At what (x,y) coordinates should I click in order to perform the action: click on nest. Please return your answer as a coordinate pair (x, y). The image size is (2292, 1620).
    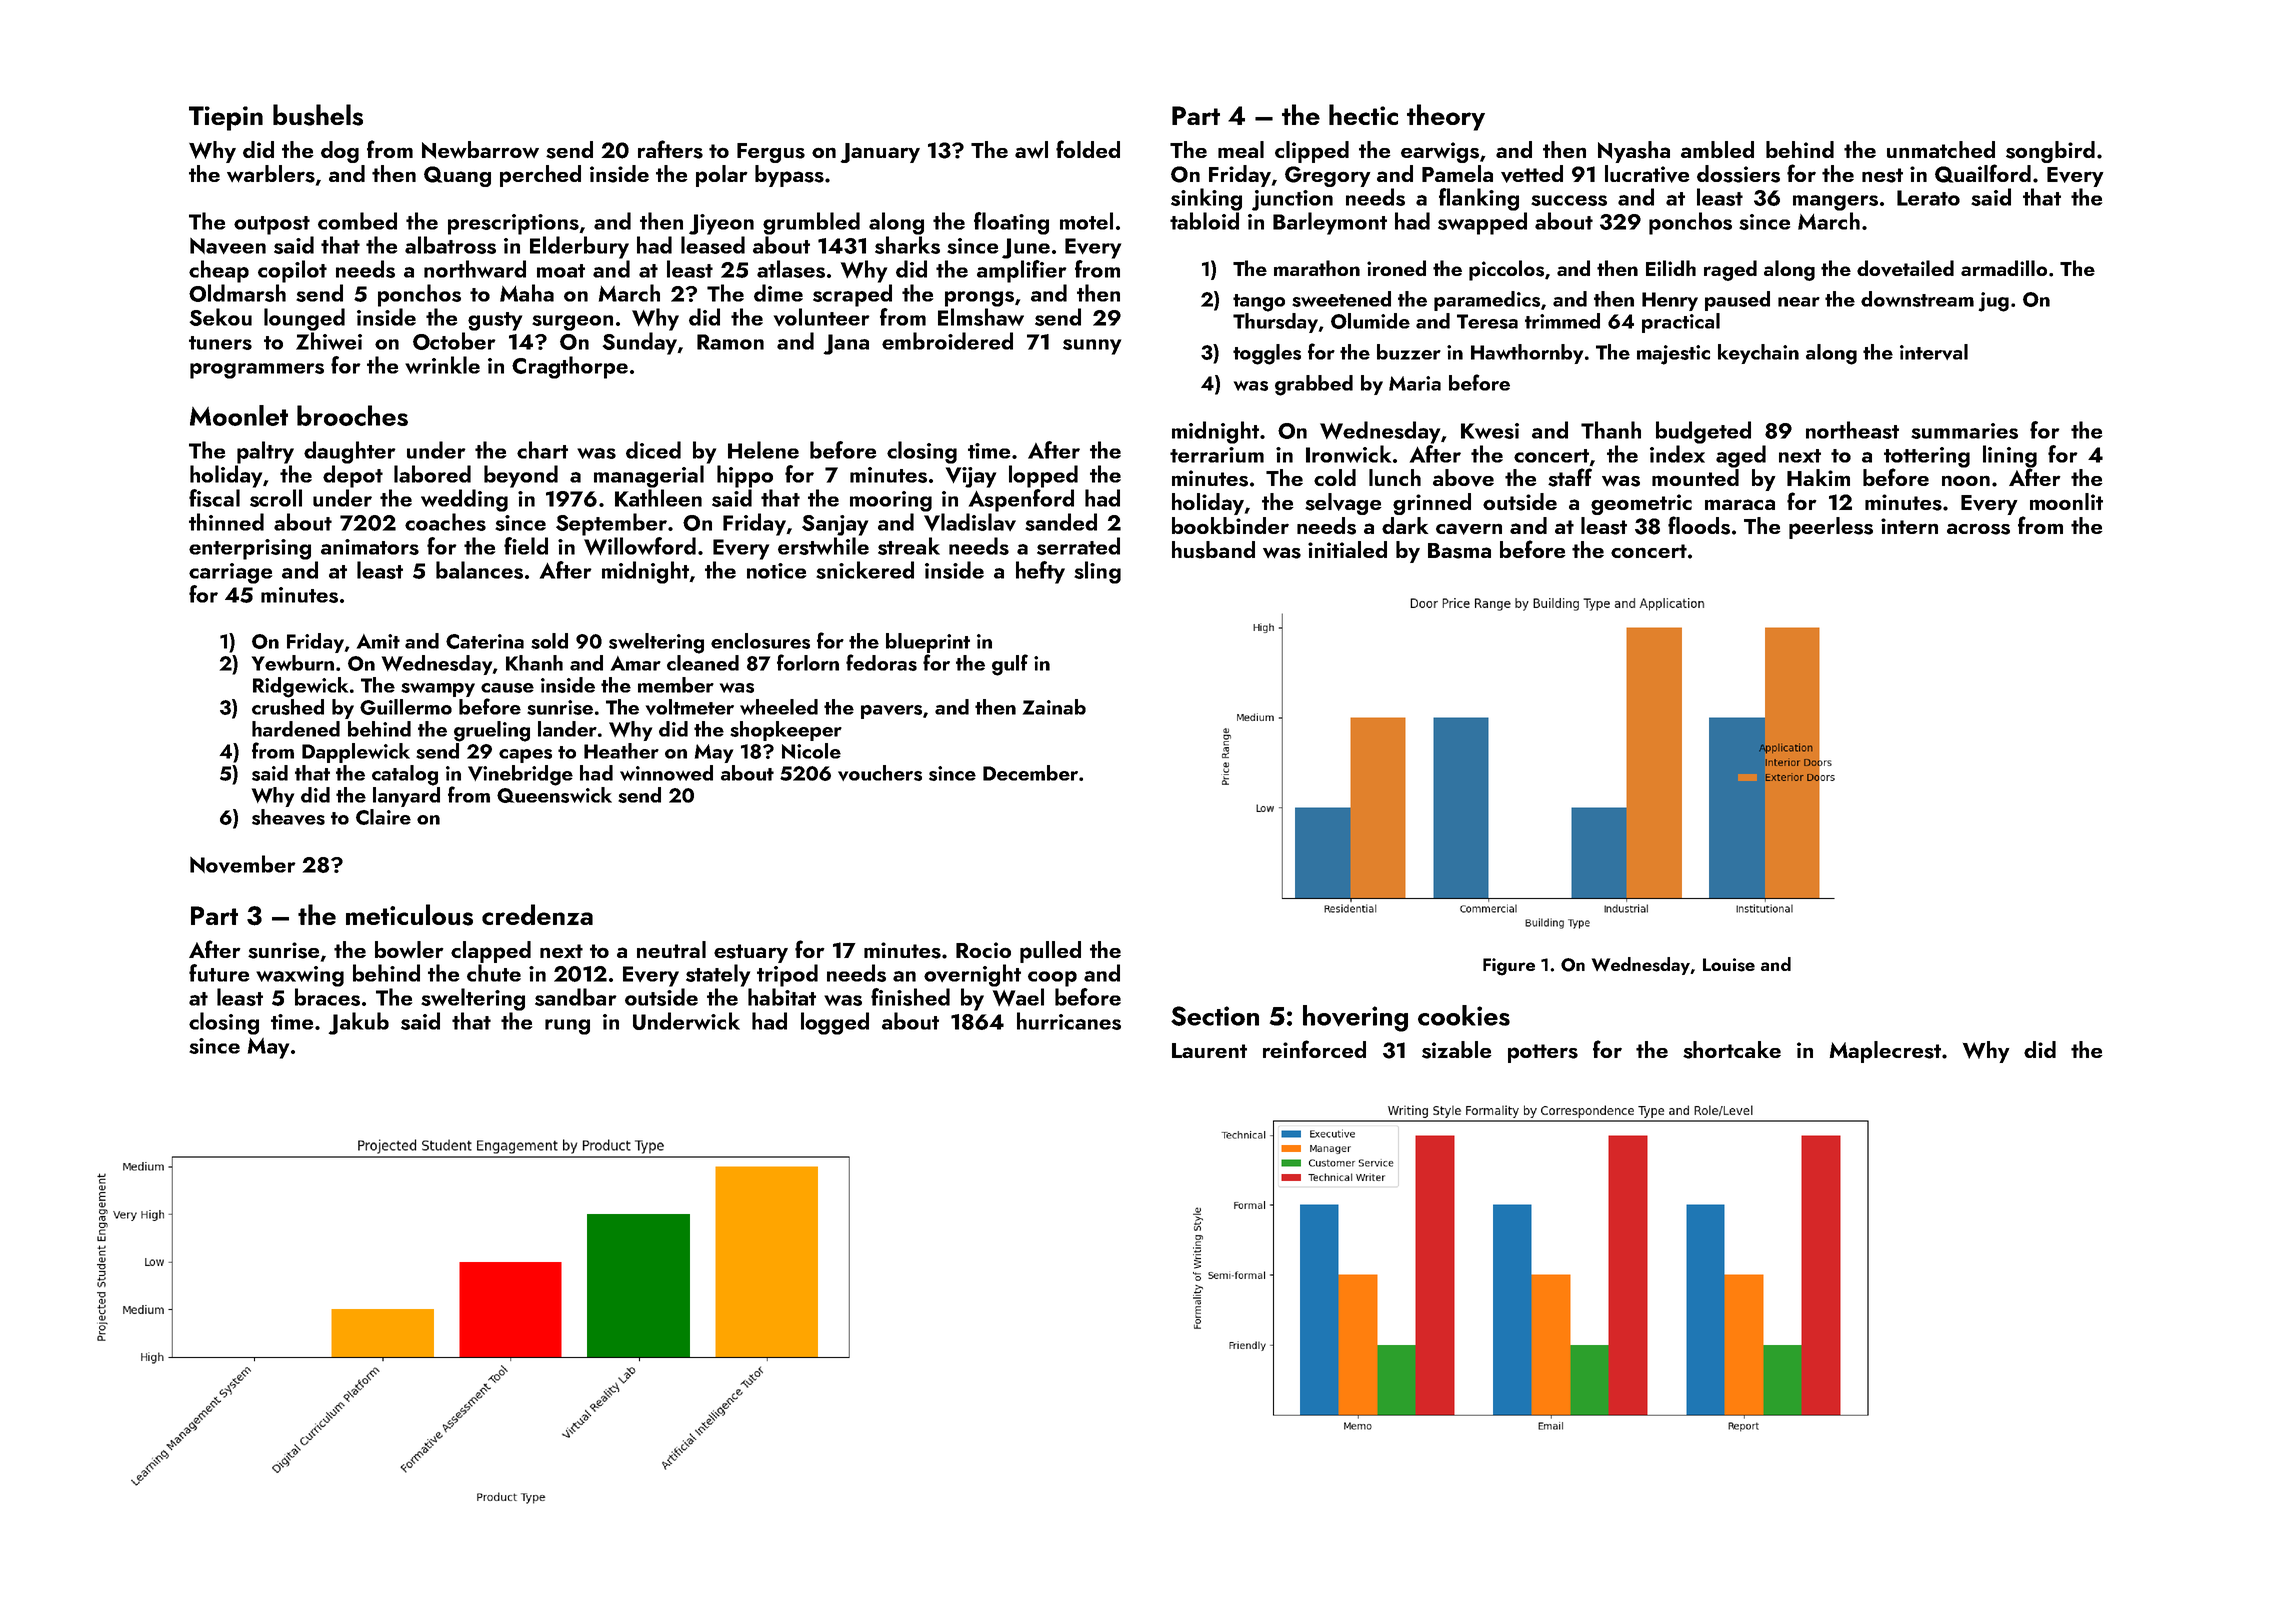
    Looking at the image, I should click on (1882, 175).
